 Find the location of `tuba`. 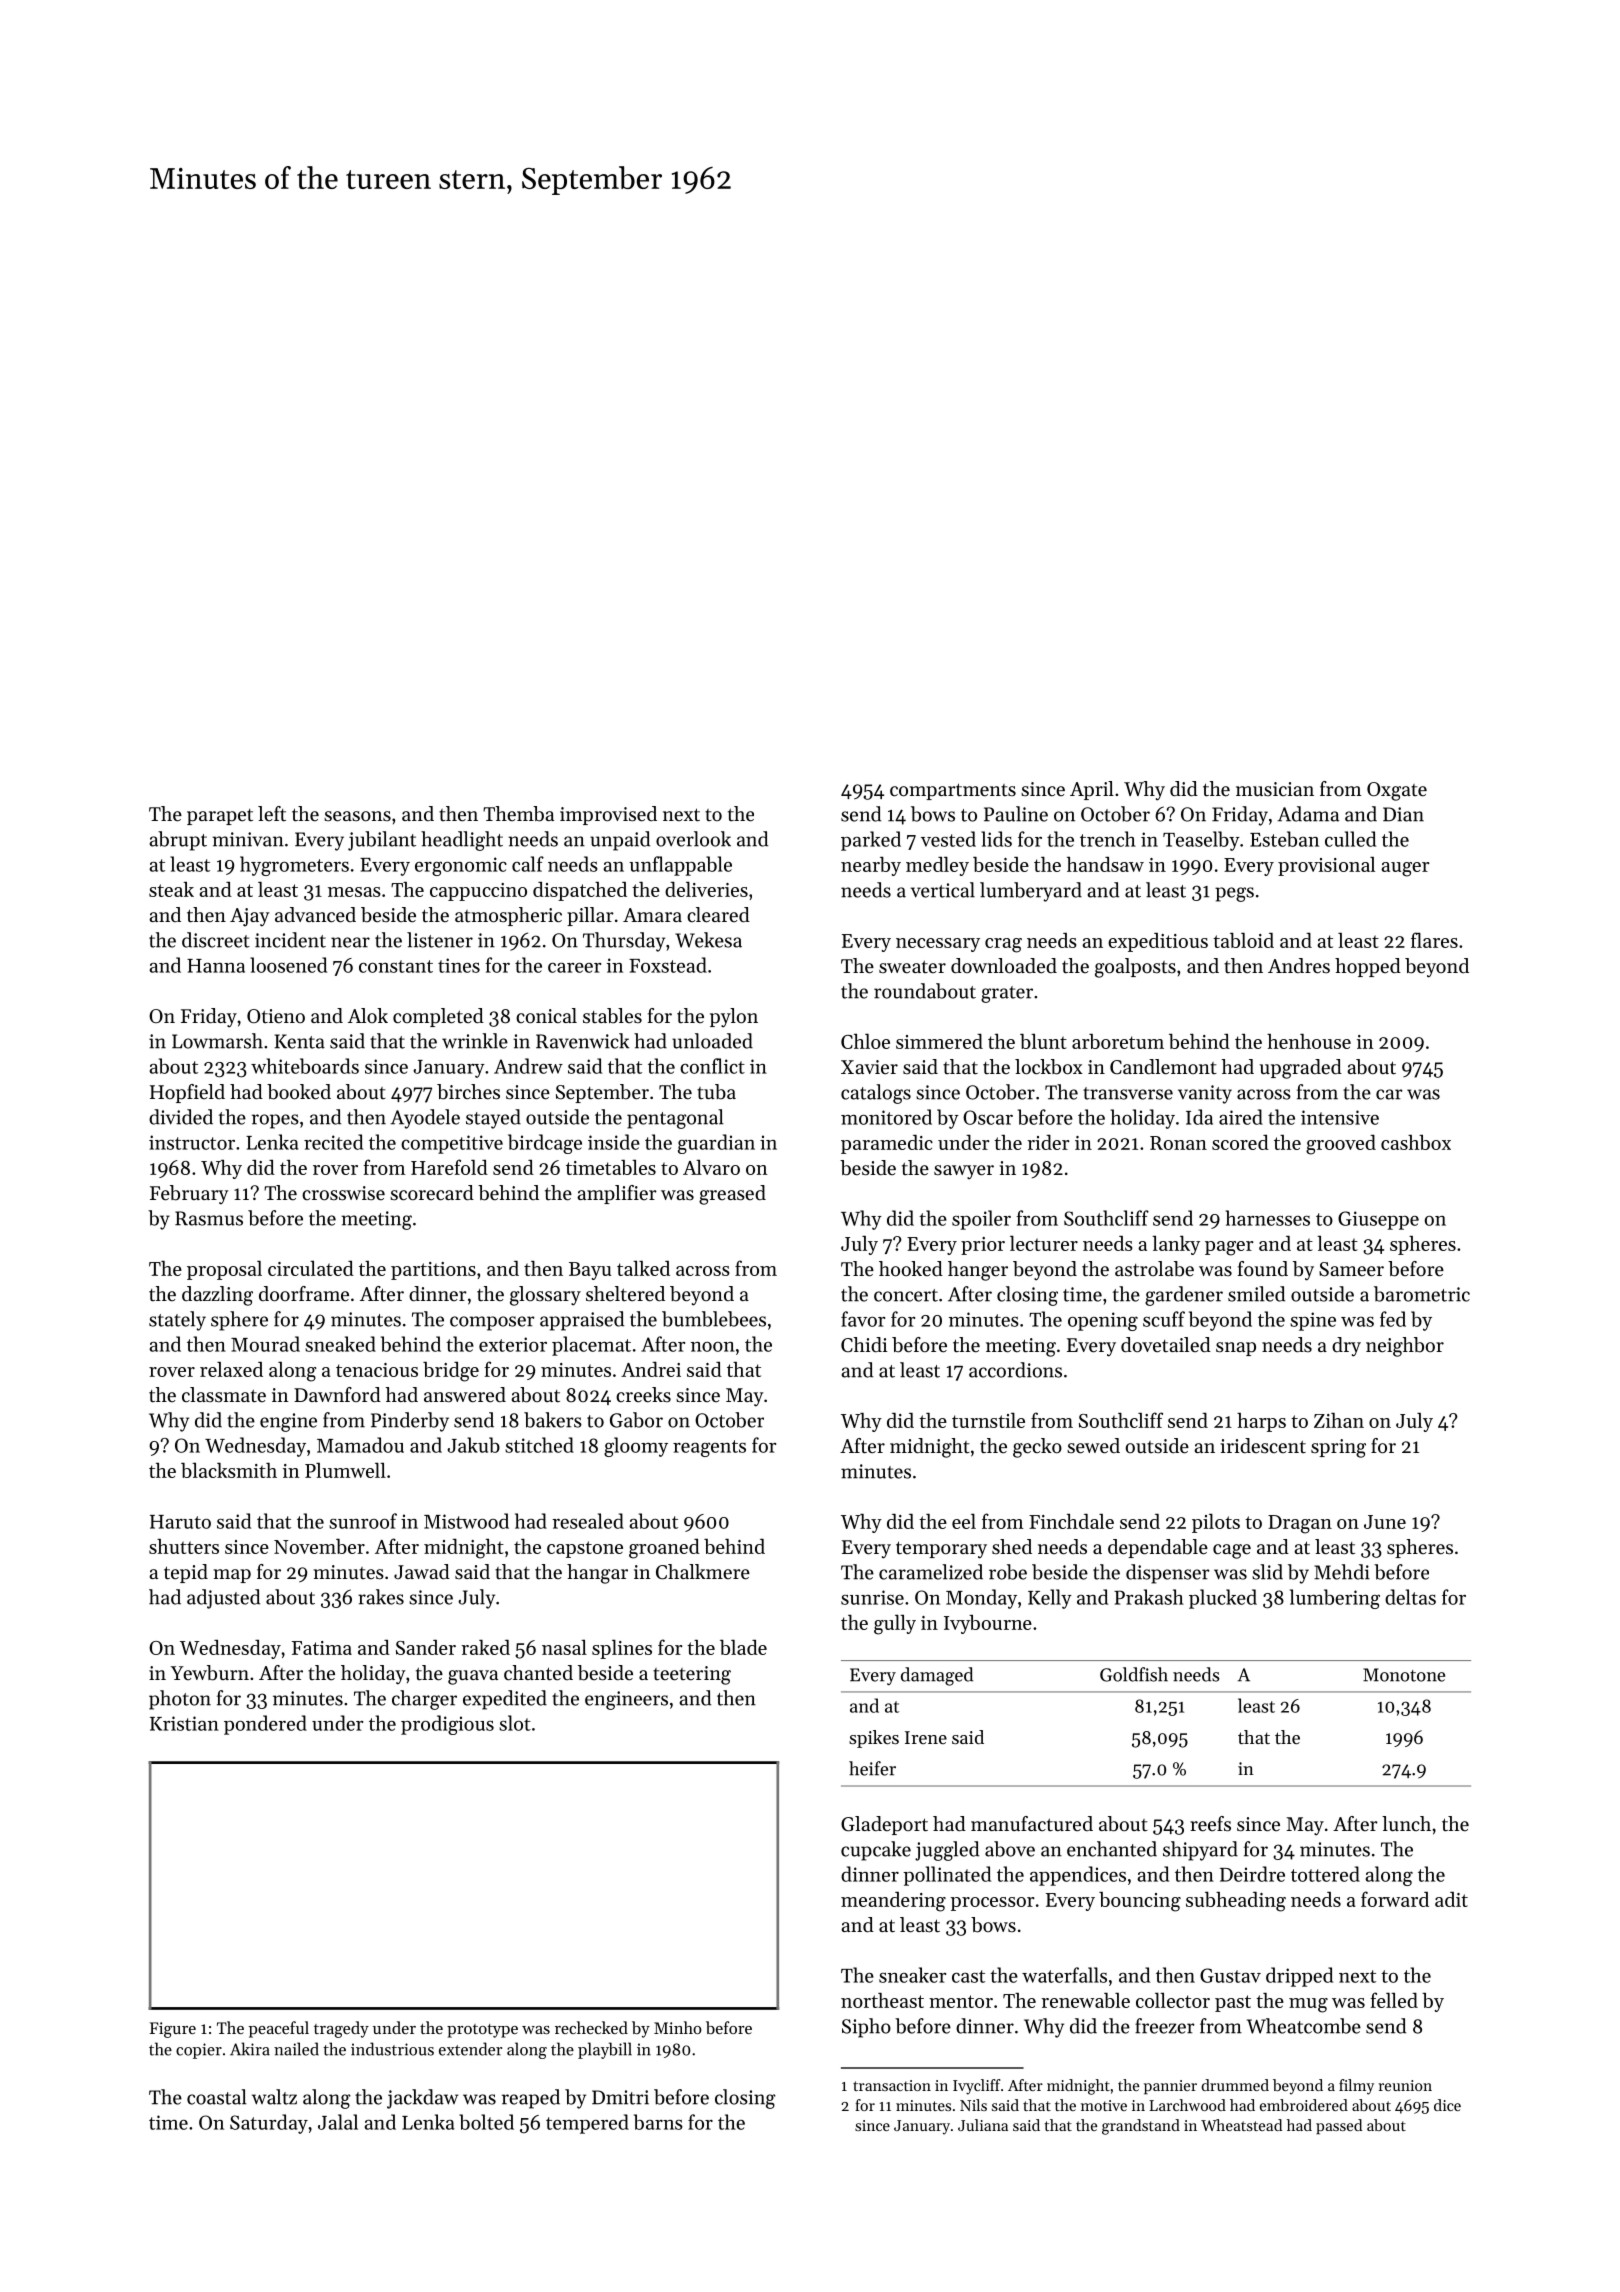

tuba is located at coordinates (716, 1092).
